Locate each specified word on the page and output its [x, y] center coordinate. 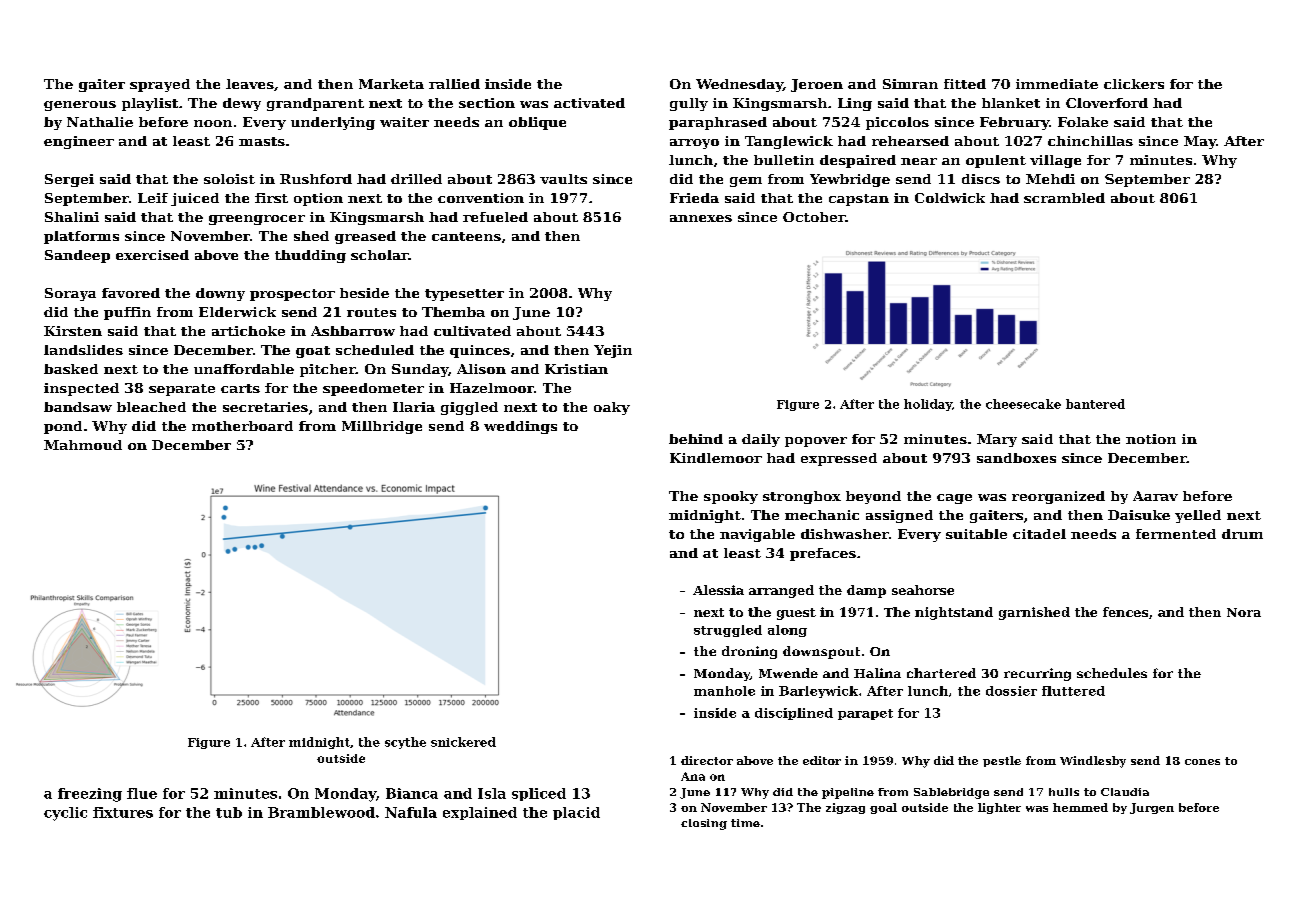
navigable [757, 535]
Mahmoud [83, 445]
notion [1151, 439]
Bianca [412, 793]
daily [761, 440]
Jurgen [1152, 808]
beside [364, 293]
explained [480, 813]
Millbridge [382, 427]
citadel [1039, 534]
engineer [79, 142]
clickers [1134, 84]
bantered [1095, 404]
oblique [537, 123]
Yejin [613, 351]
